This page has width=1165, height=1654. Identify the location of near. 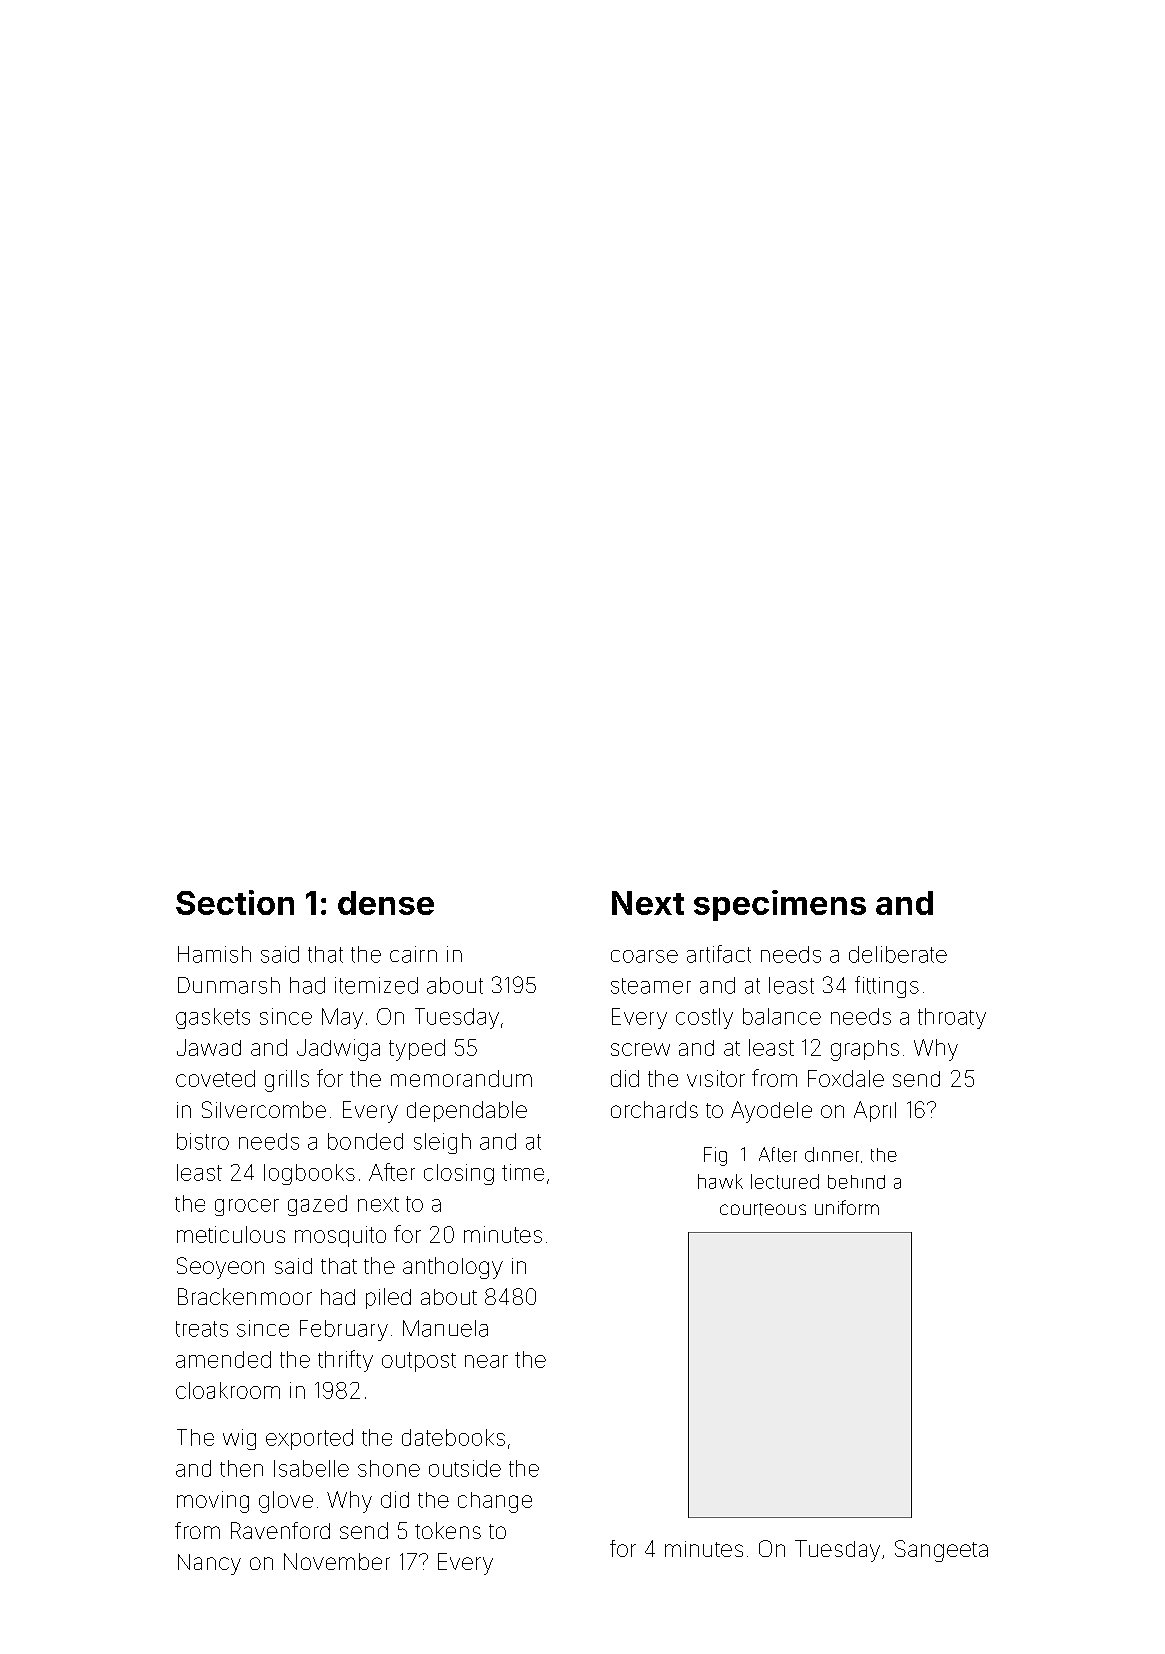
(486, 1361).
